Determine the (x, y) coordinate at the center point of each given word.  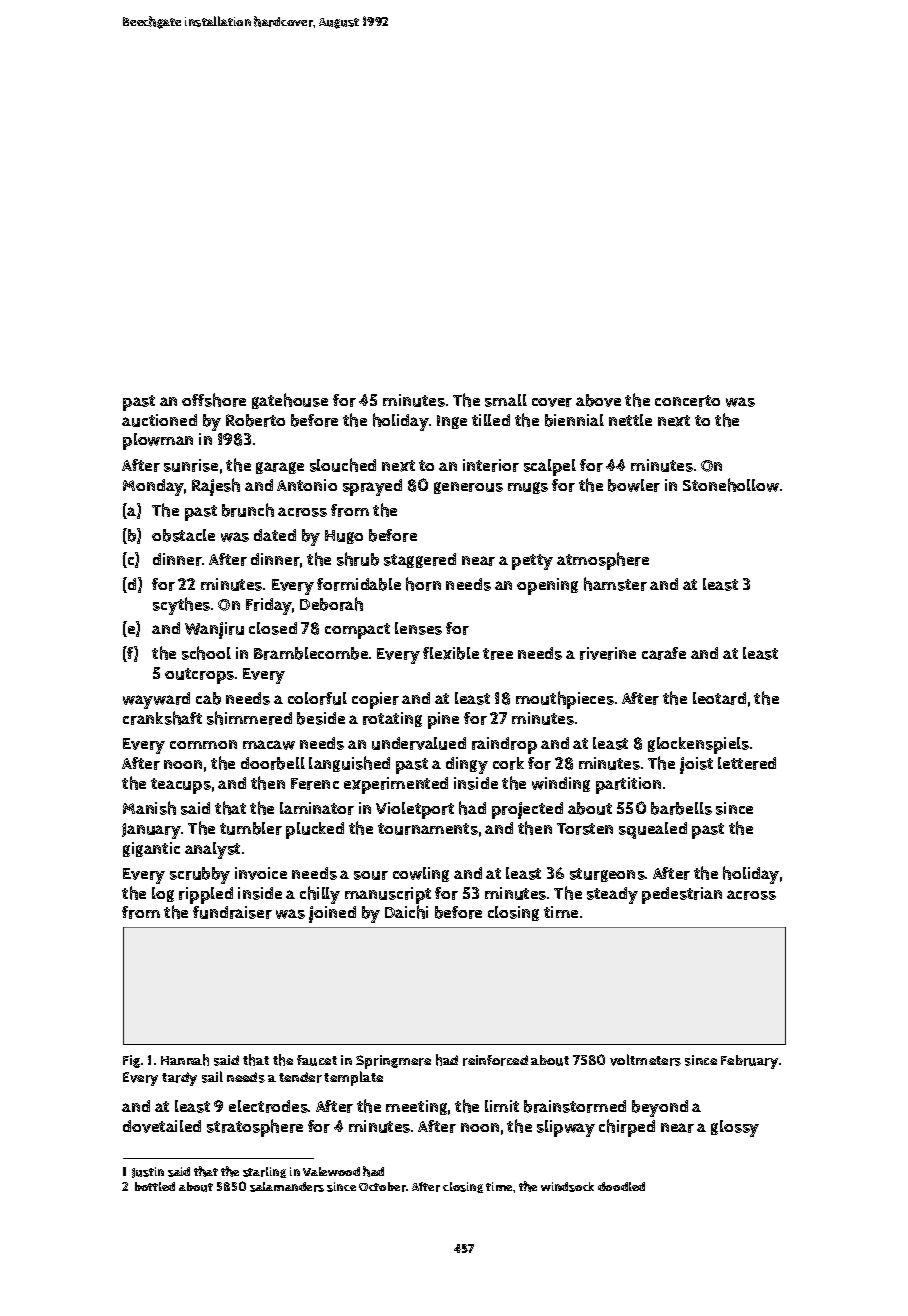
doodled (621, 1186)
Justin (148, 1172)
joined (332, 914)
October (382, 1187)
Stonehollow (731, 485)
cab (208, 698)
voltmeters (645, 1060)
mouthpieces (565, 700)
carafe (664, 653)
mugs (528, 488)
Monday (153, 487)
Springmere (393, 1062)
